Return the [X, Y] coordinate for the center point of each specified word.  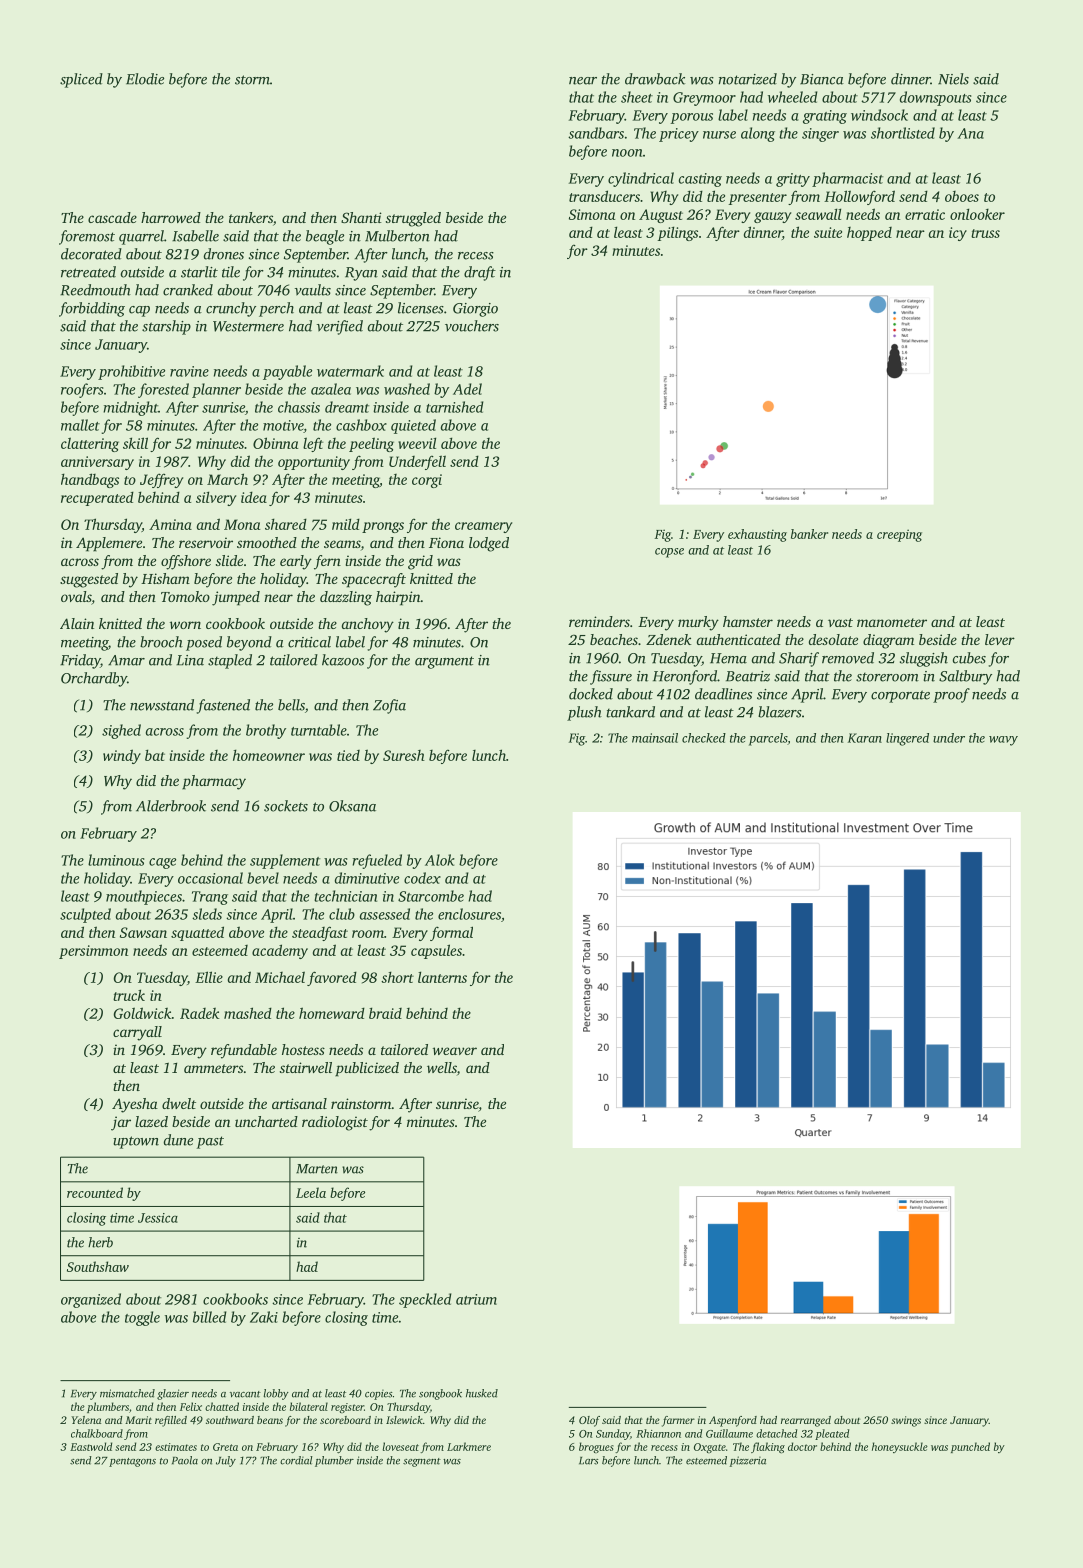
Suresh [404, 755]
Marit [138, 1420]
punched [970, 1447]
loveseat [401, 1446]
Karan [865, 738]
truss [985, 233]
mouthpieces [144, 897]
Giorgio [475, 310]
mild [346, 524]
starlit [199, 272]
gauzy [772, 217]
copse [669, 553]
